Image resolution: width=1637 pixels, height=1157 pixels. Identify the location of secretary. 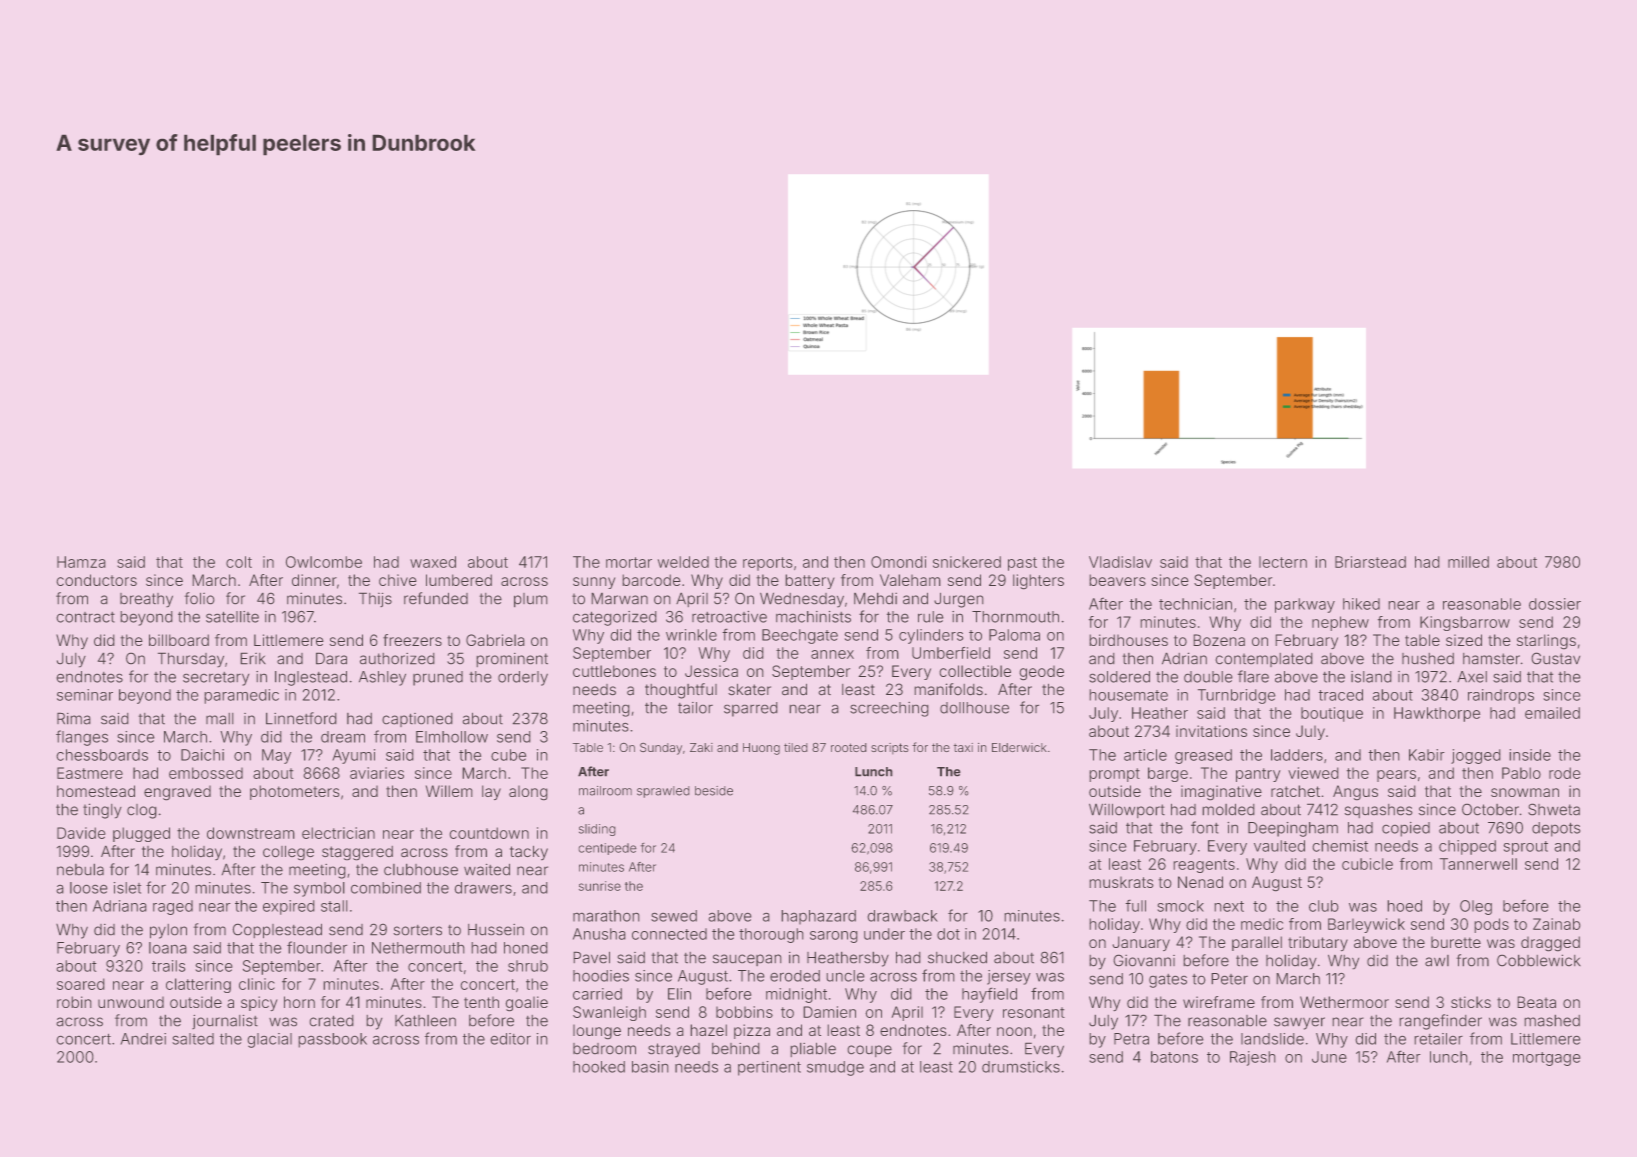
(216, 679).
